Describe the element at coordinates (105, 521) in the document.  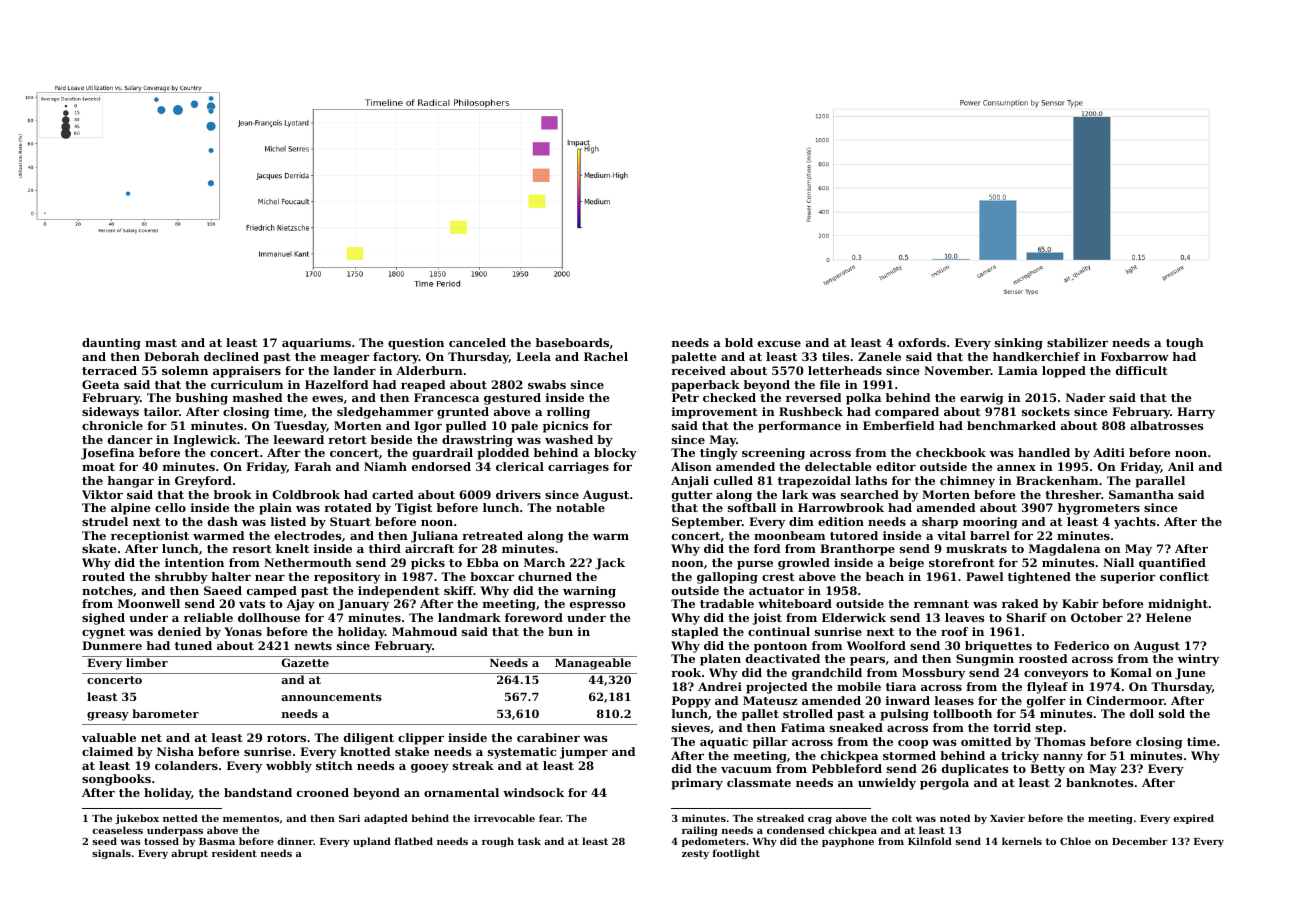
I see `strudel` at that location.
